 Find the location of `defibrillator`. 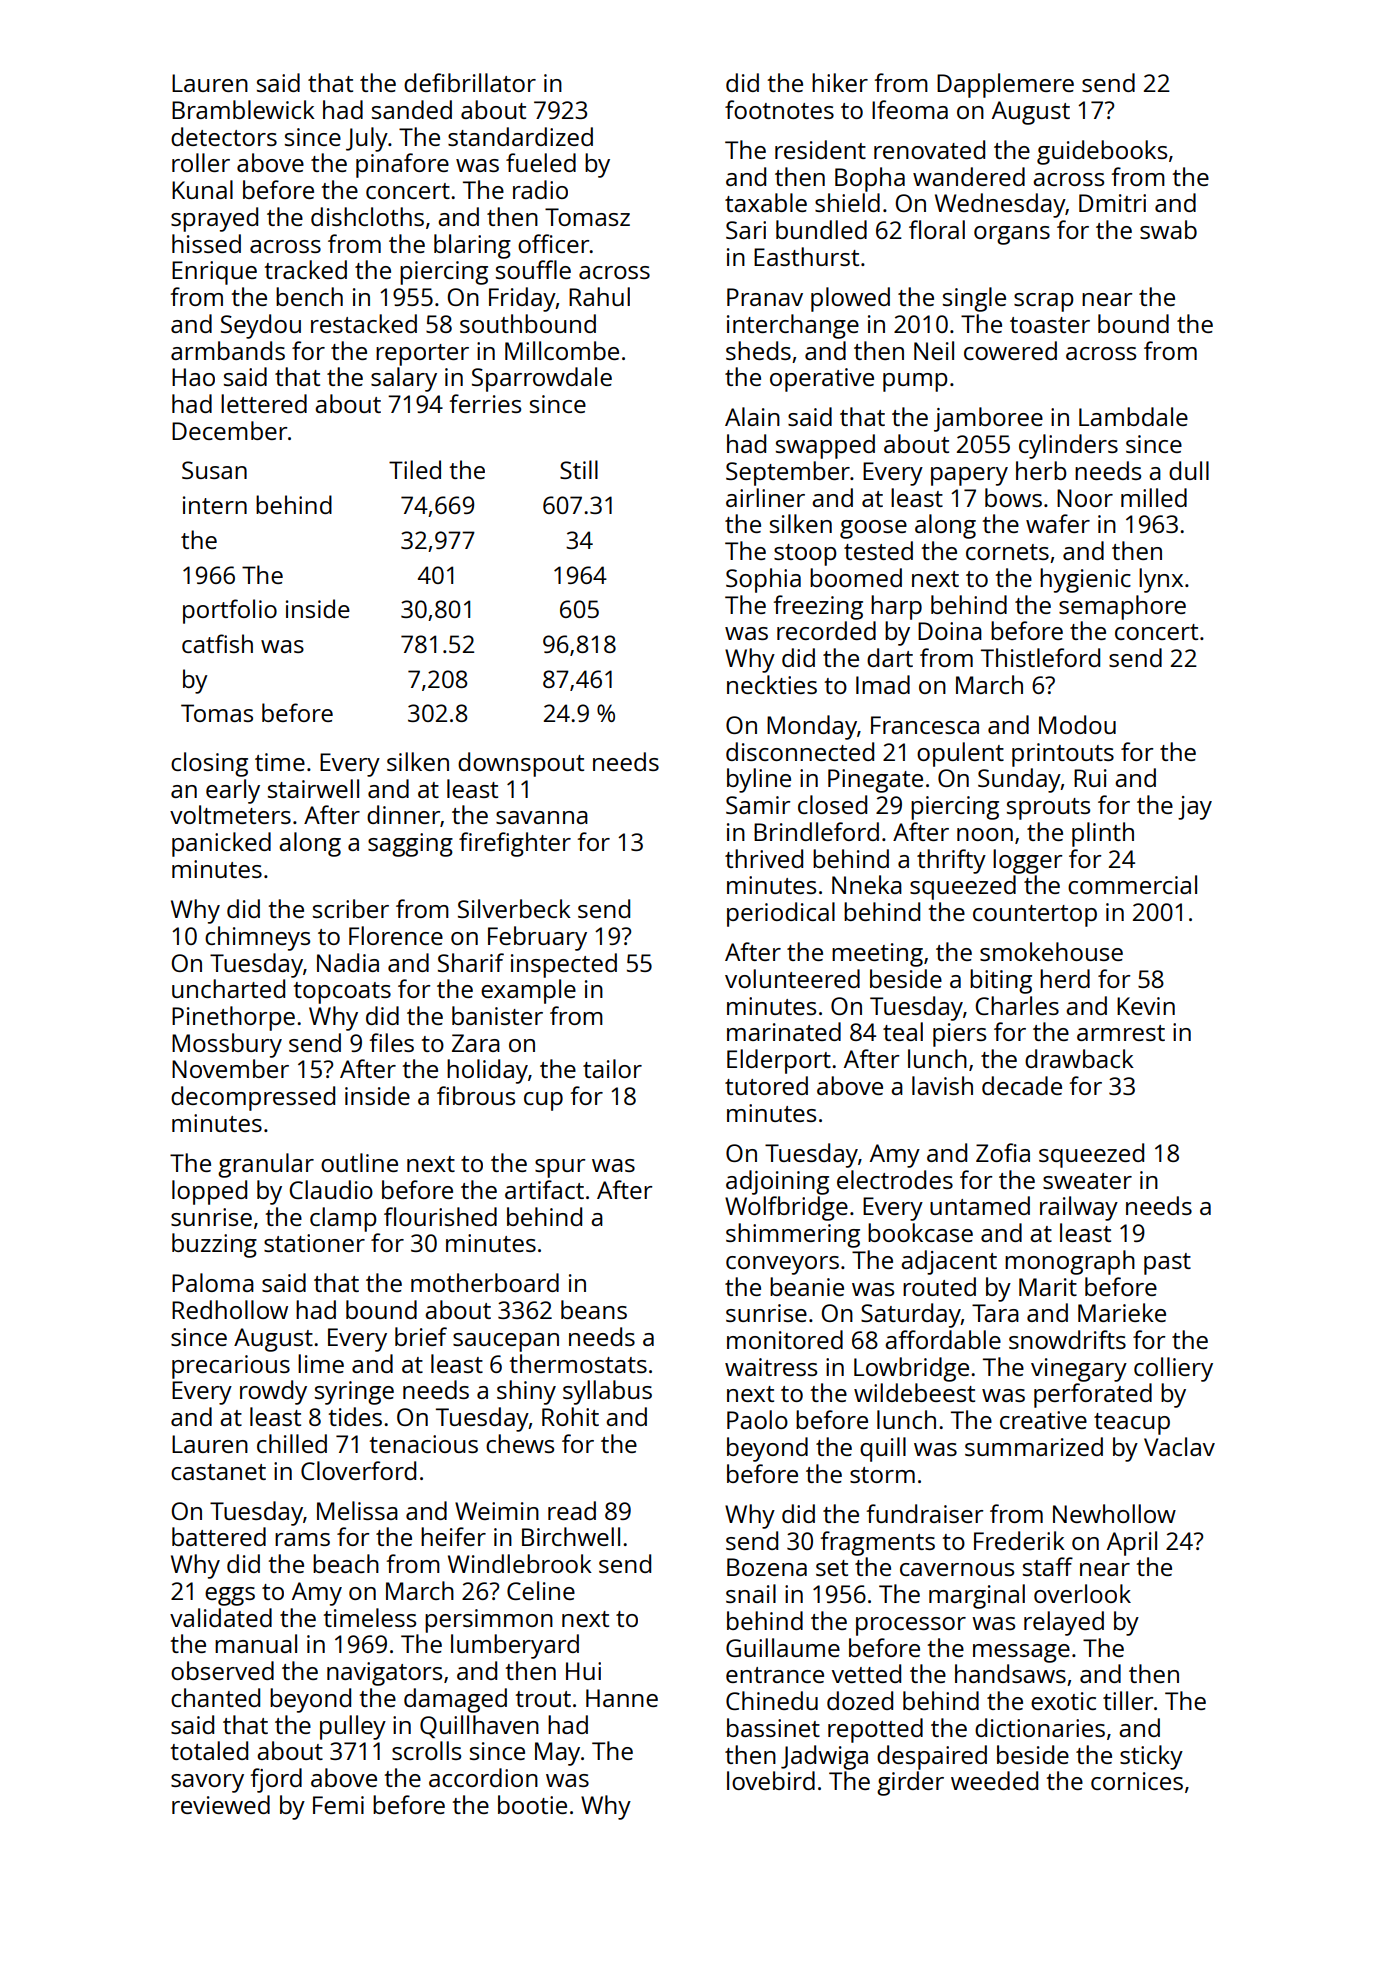

defibrillator is located at coordinates (470, 82).
